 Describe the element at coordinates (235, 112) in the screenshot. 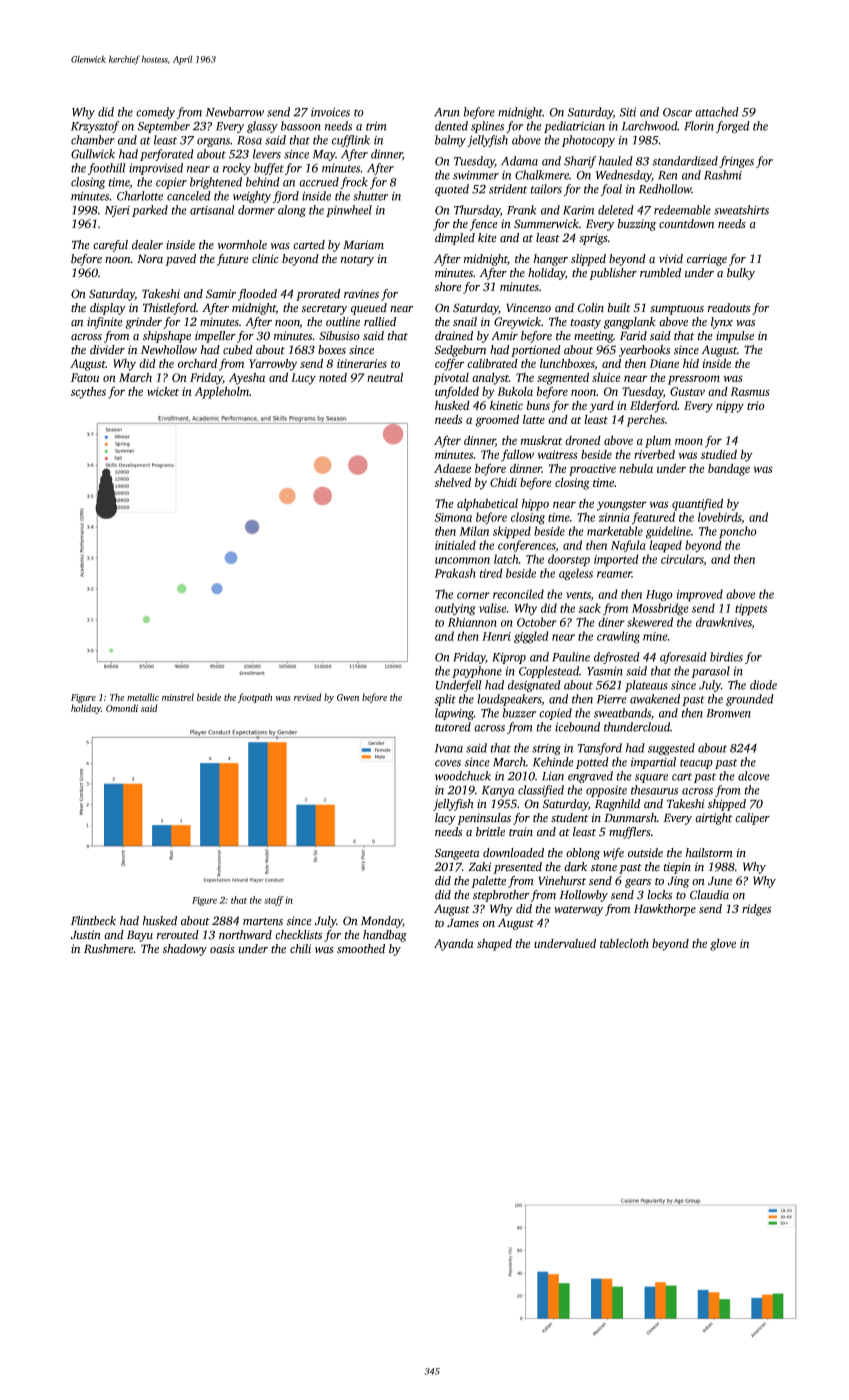

I see `Newbarrow` at that location.
